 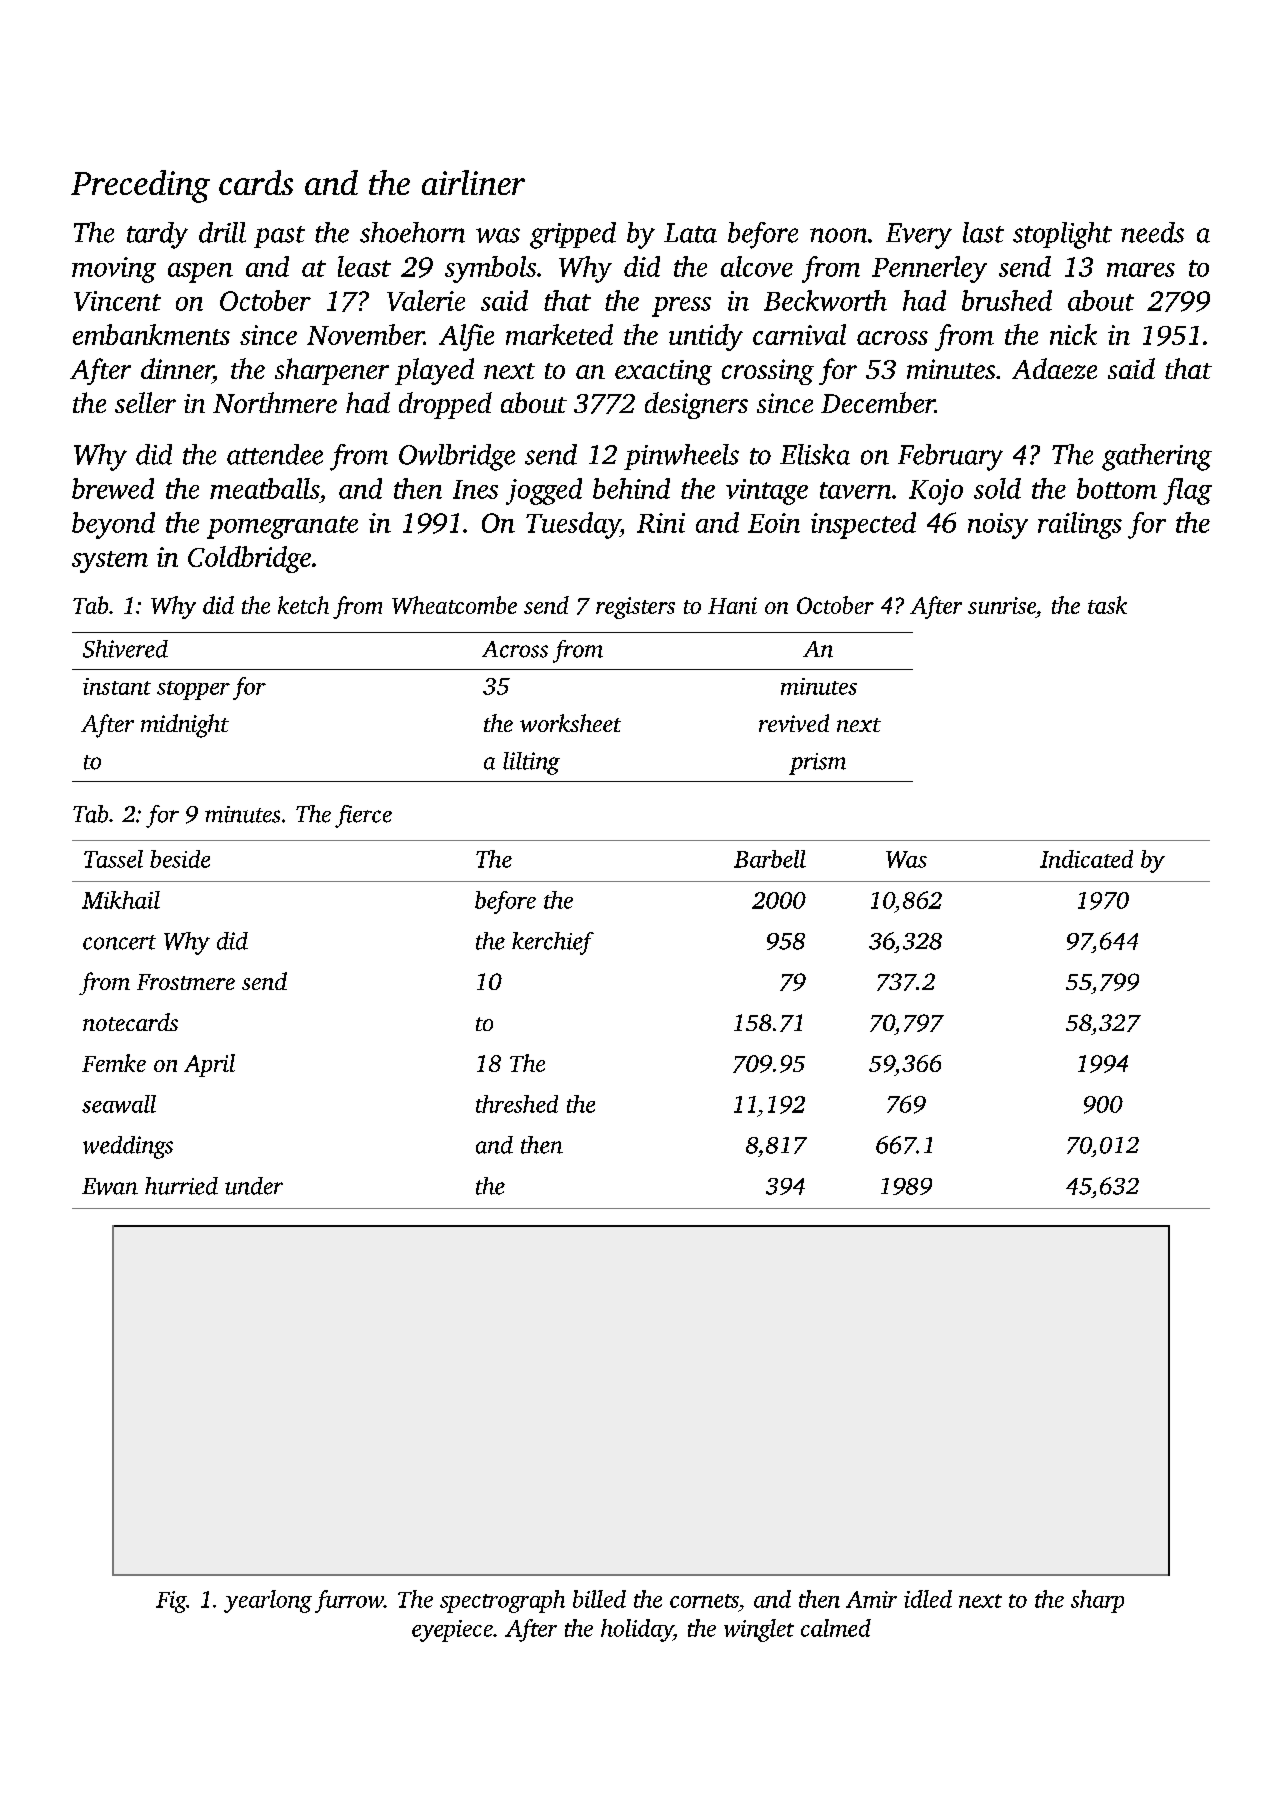 I want to click on threshed, so click(x=517, y=1104).
